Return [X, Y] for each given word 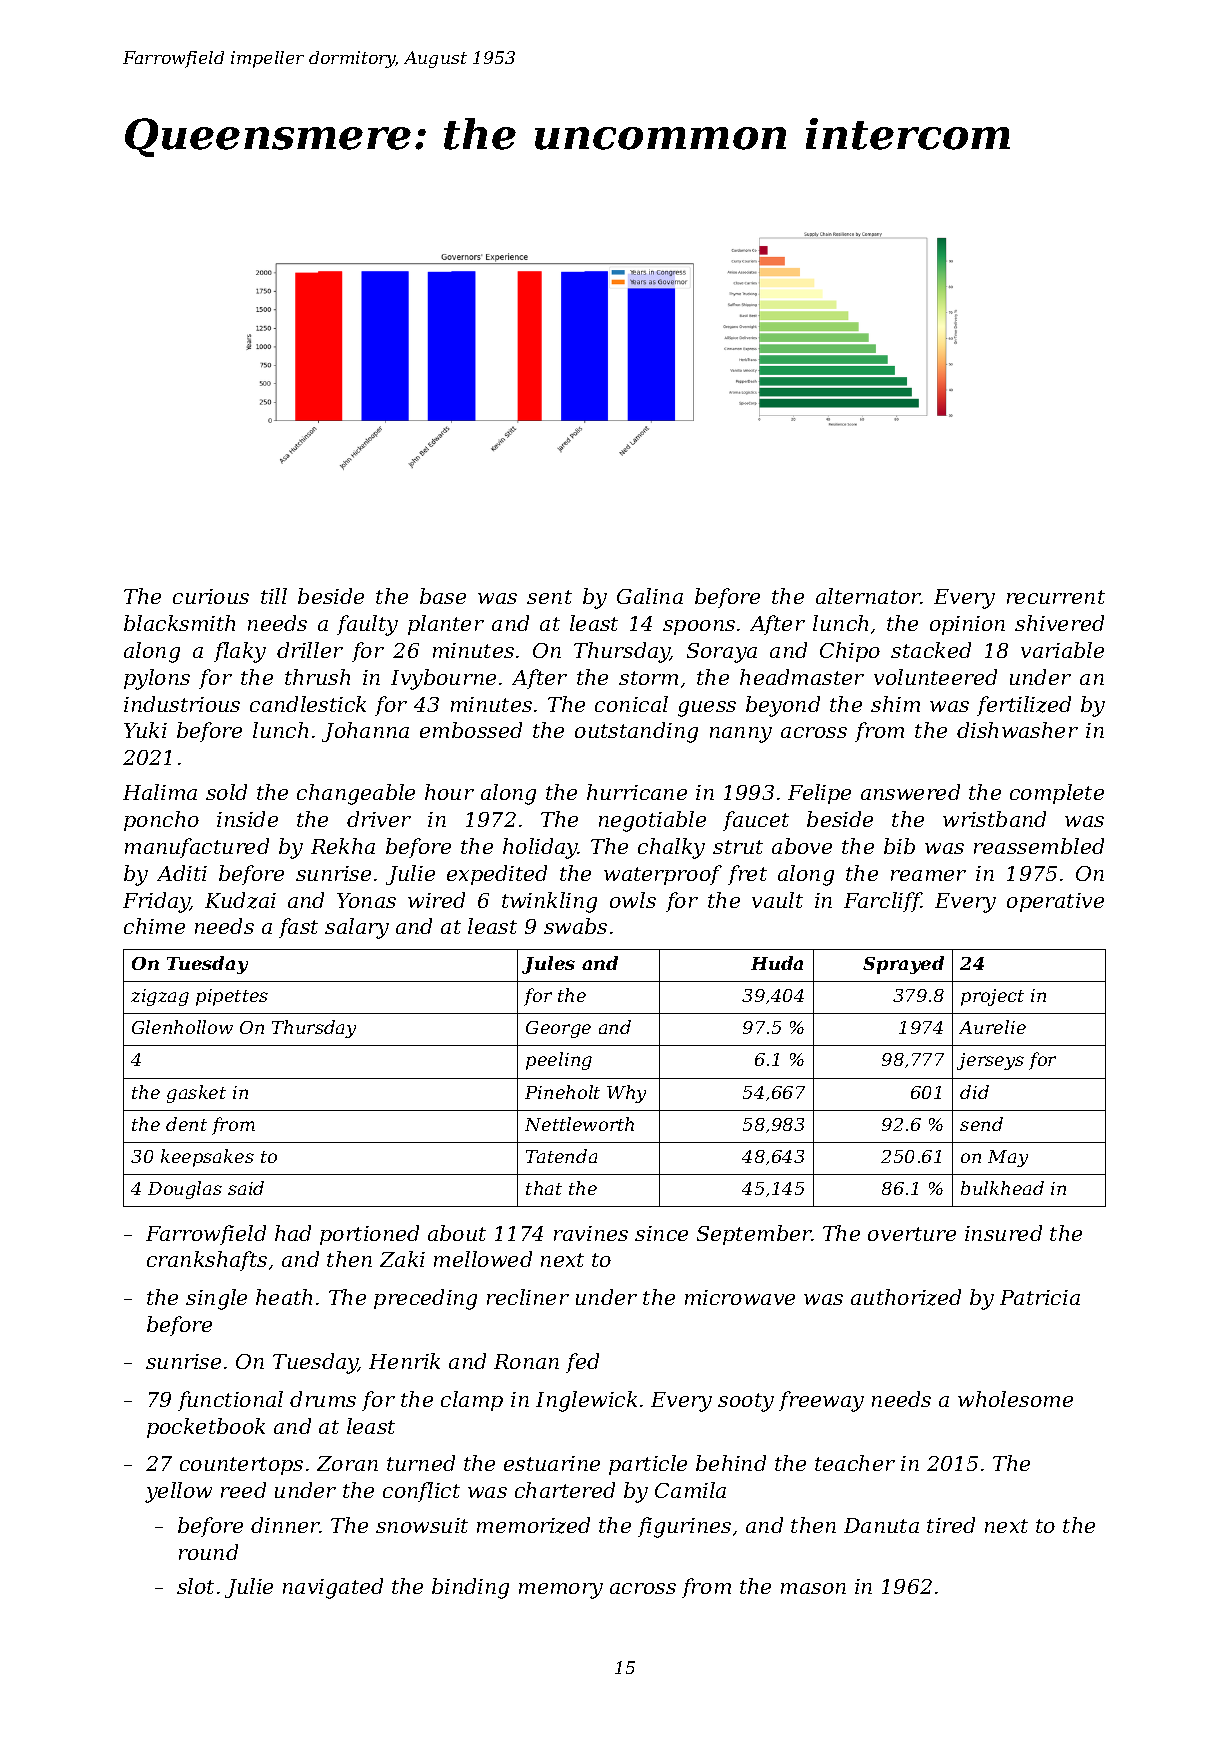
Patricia [1040, 1297]
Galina [650, 596]
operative [1055, 902]
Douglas [185, 1190]
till [274, 596]
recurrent [1056, 597]
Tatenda [561, 1156]
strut [738, 847]
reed [243, 1490]
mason [813, 1588]
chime [154, 926]
